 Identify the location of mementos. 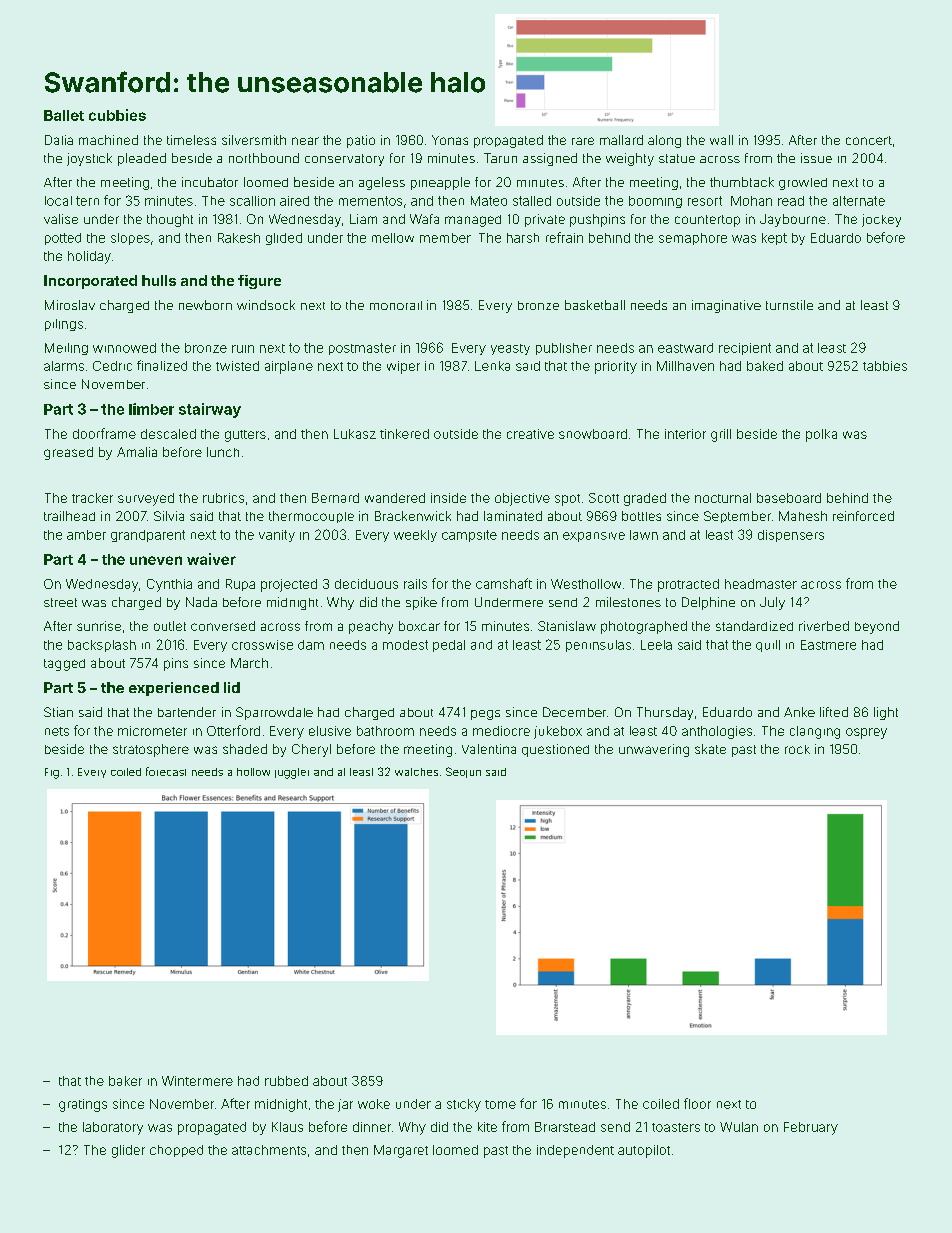
(370, 201).
